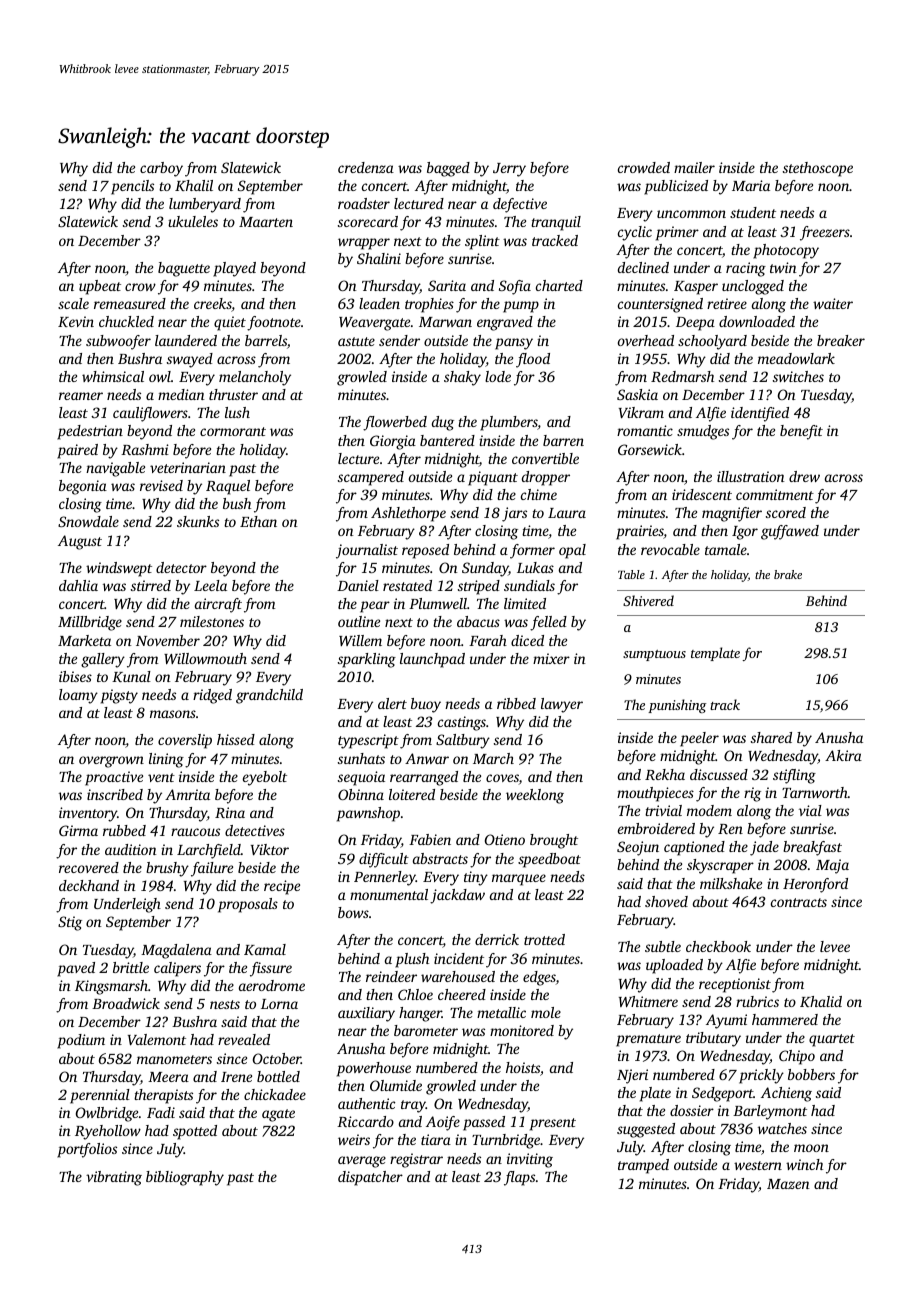  Describe the element at coordinates (364, 203) in the screenshot. I see `roadster` at that location.
